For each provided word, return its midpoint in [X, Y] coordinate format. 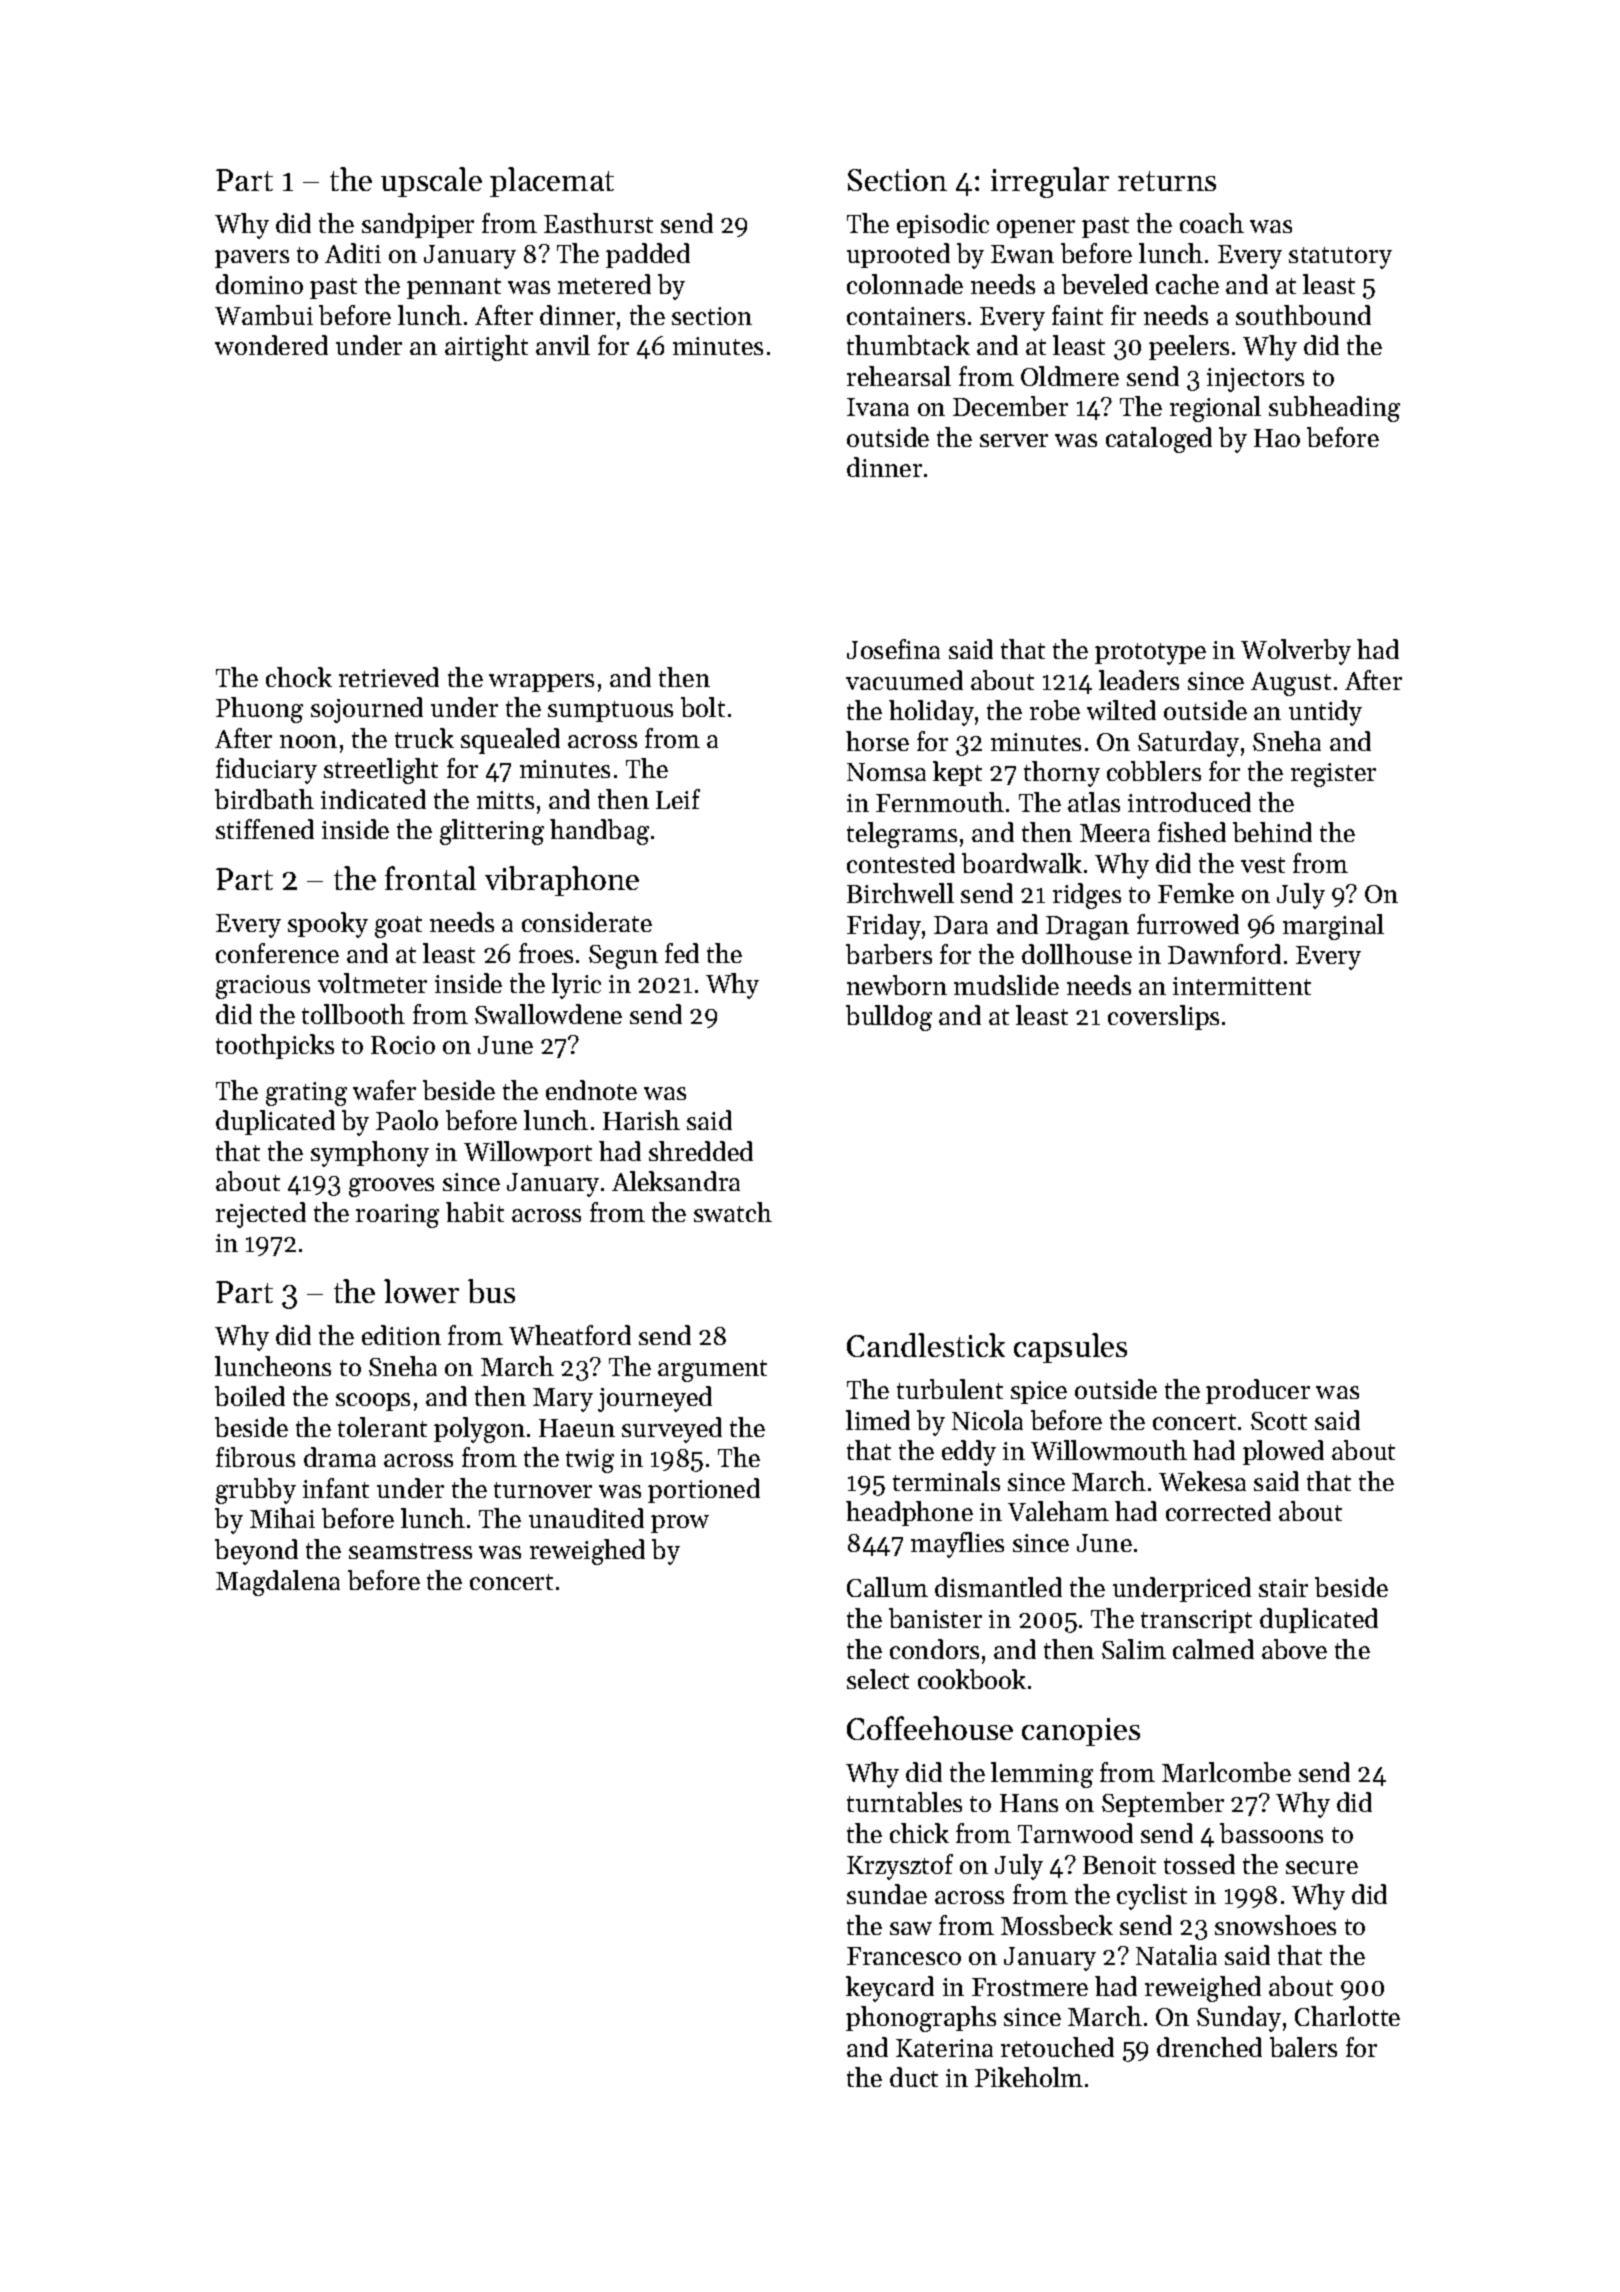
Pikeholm [1029, 2077]
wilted [1121, 710]
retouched [1057, 2047]
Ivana [878, 407]
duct [914, 2077]
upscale [431, 182]
